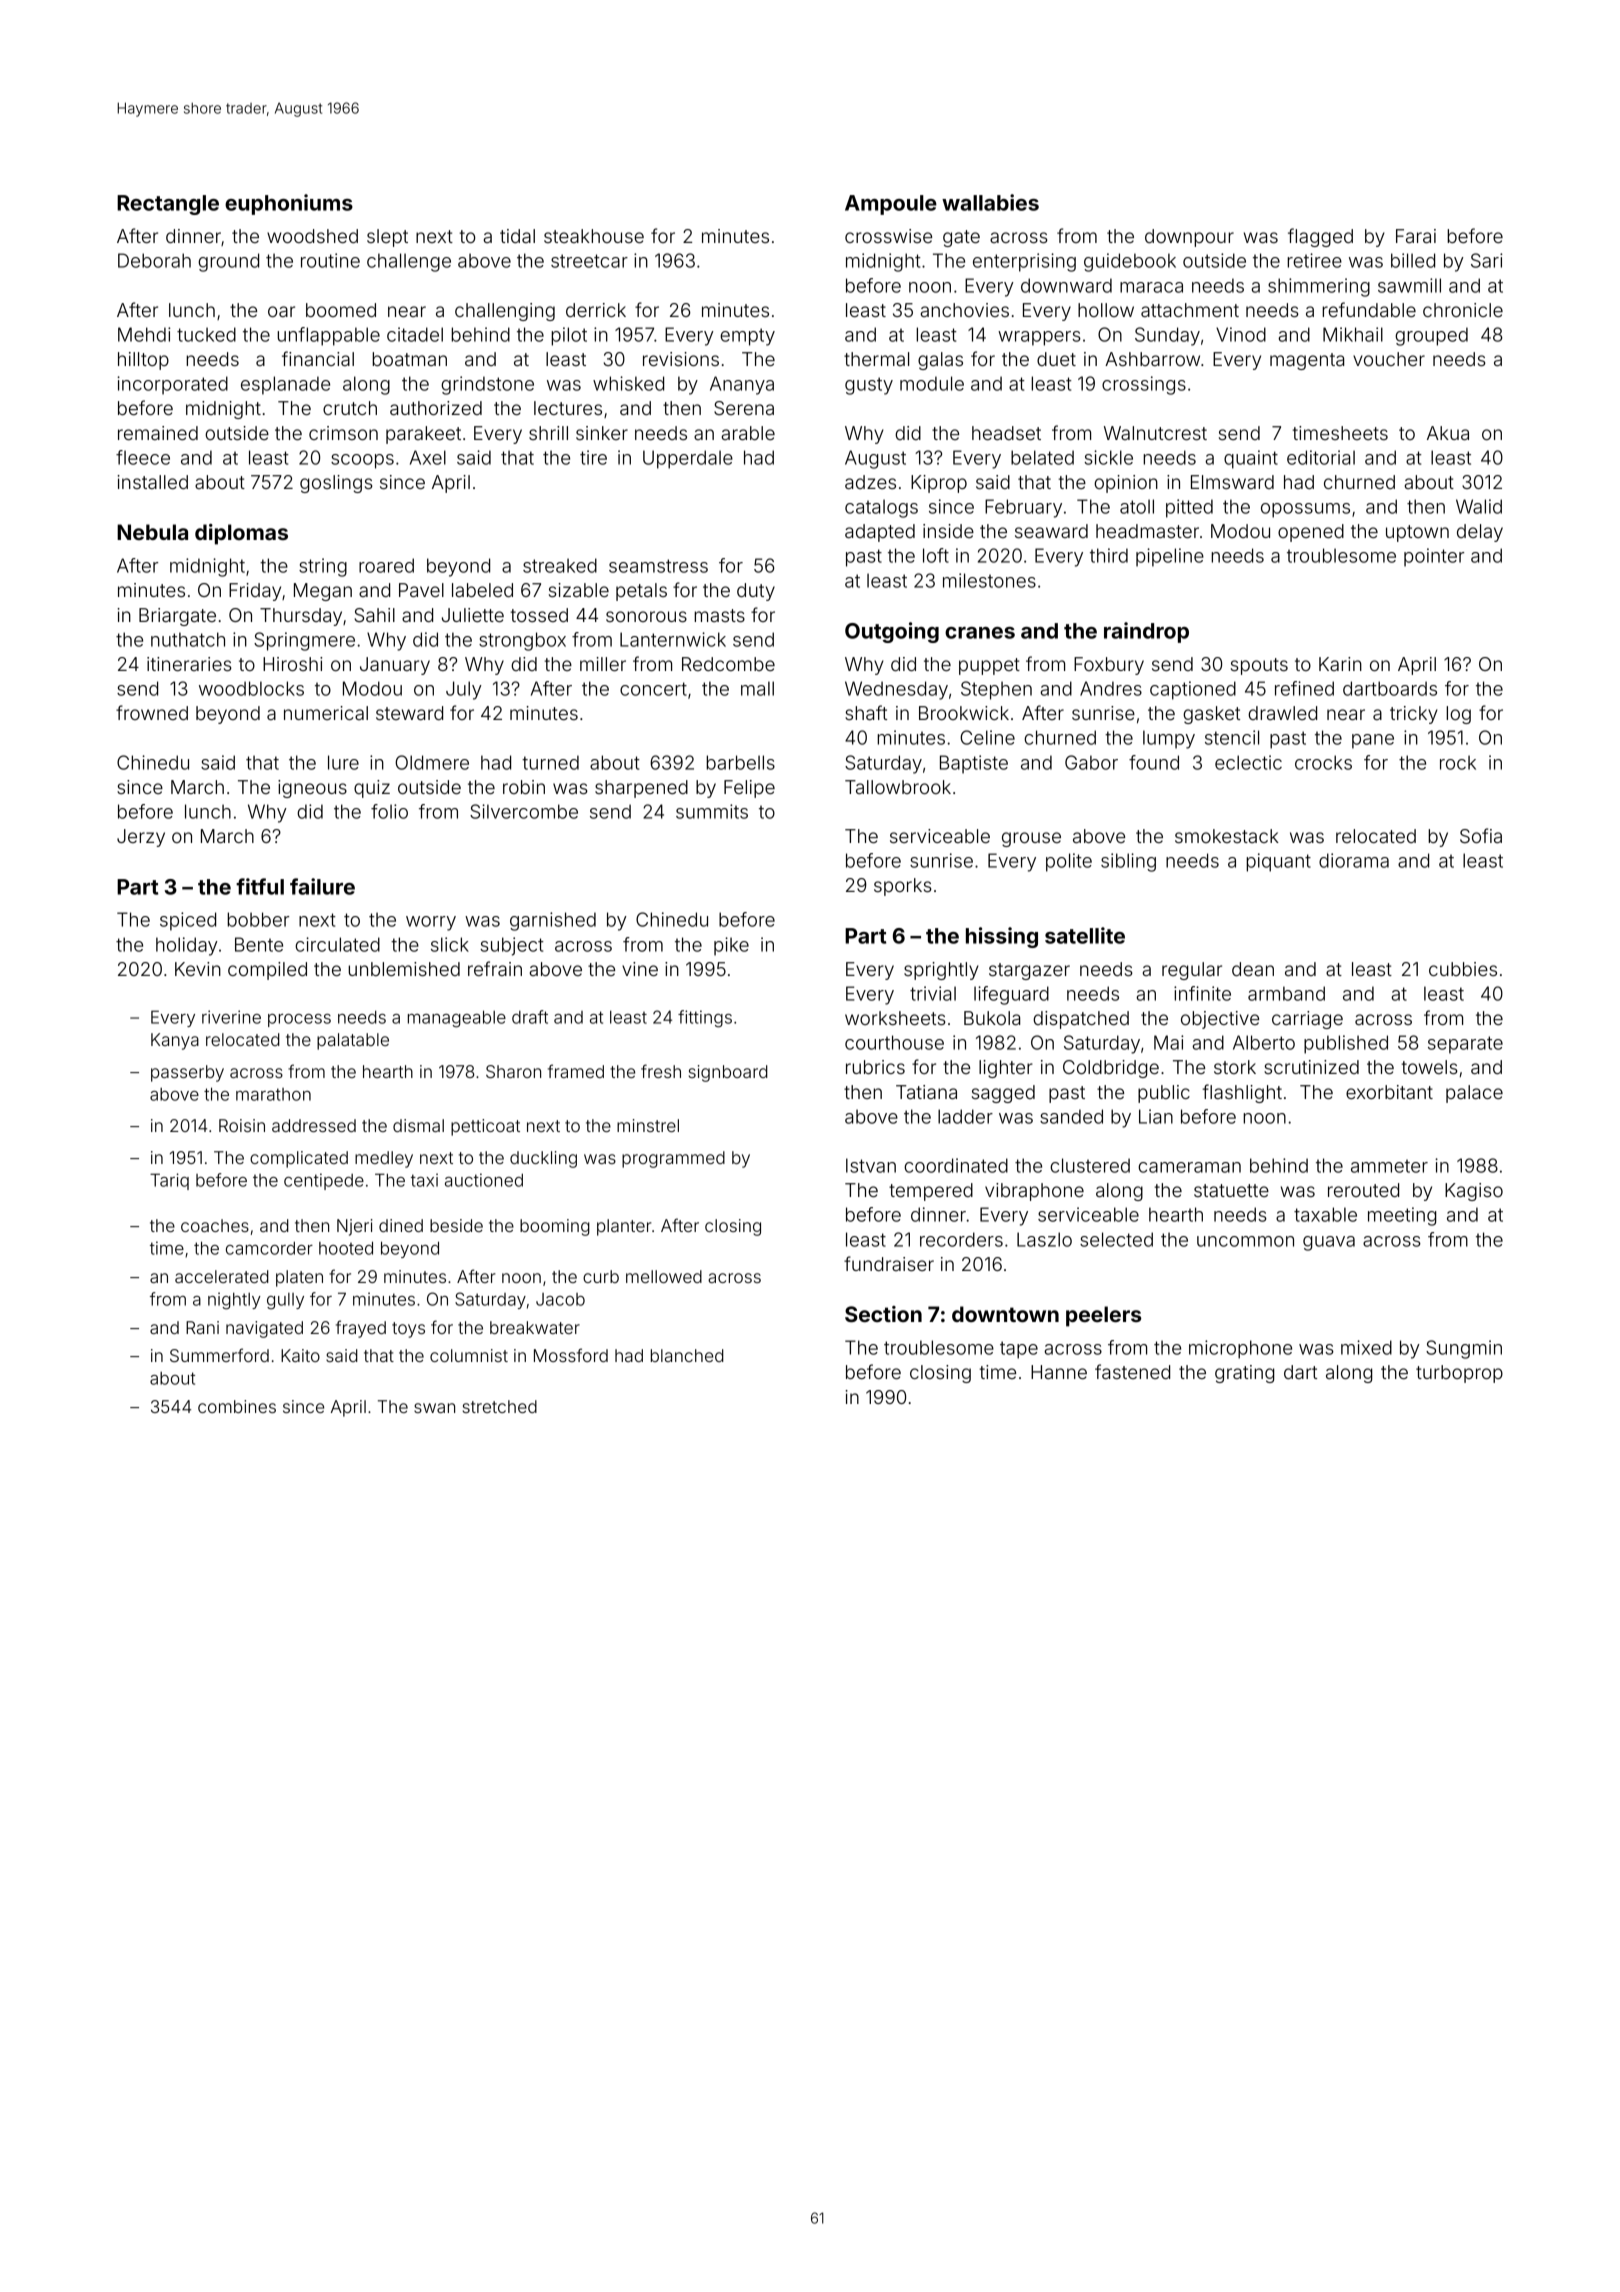 The image size is (1620, 2292). I want to click on Sofia, so click(1481, 835).
